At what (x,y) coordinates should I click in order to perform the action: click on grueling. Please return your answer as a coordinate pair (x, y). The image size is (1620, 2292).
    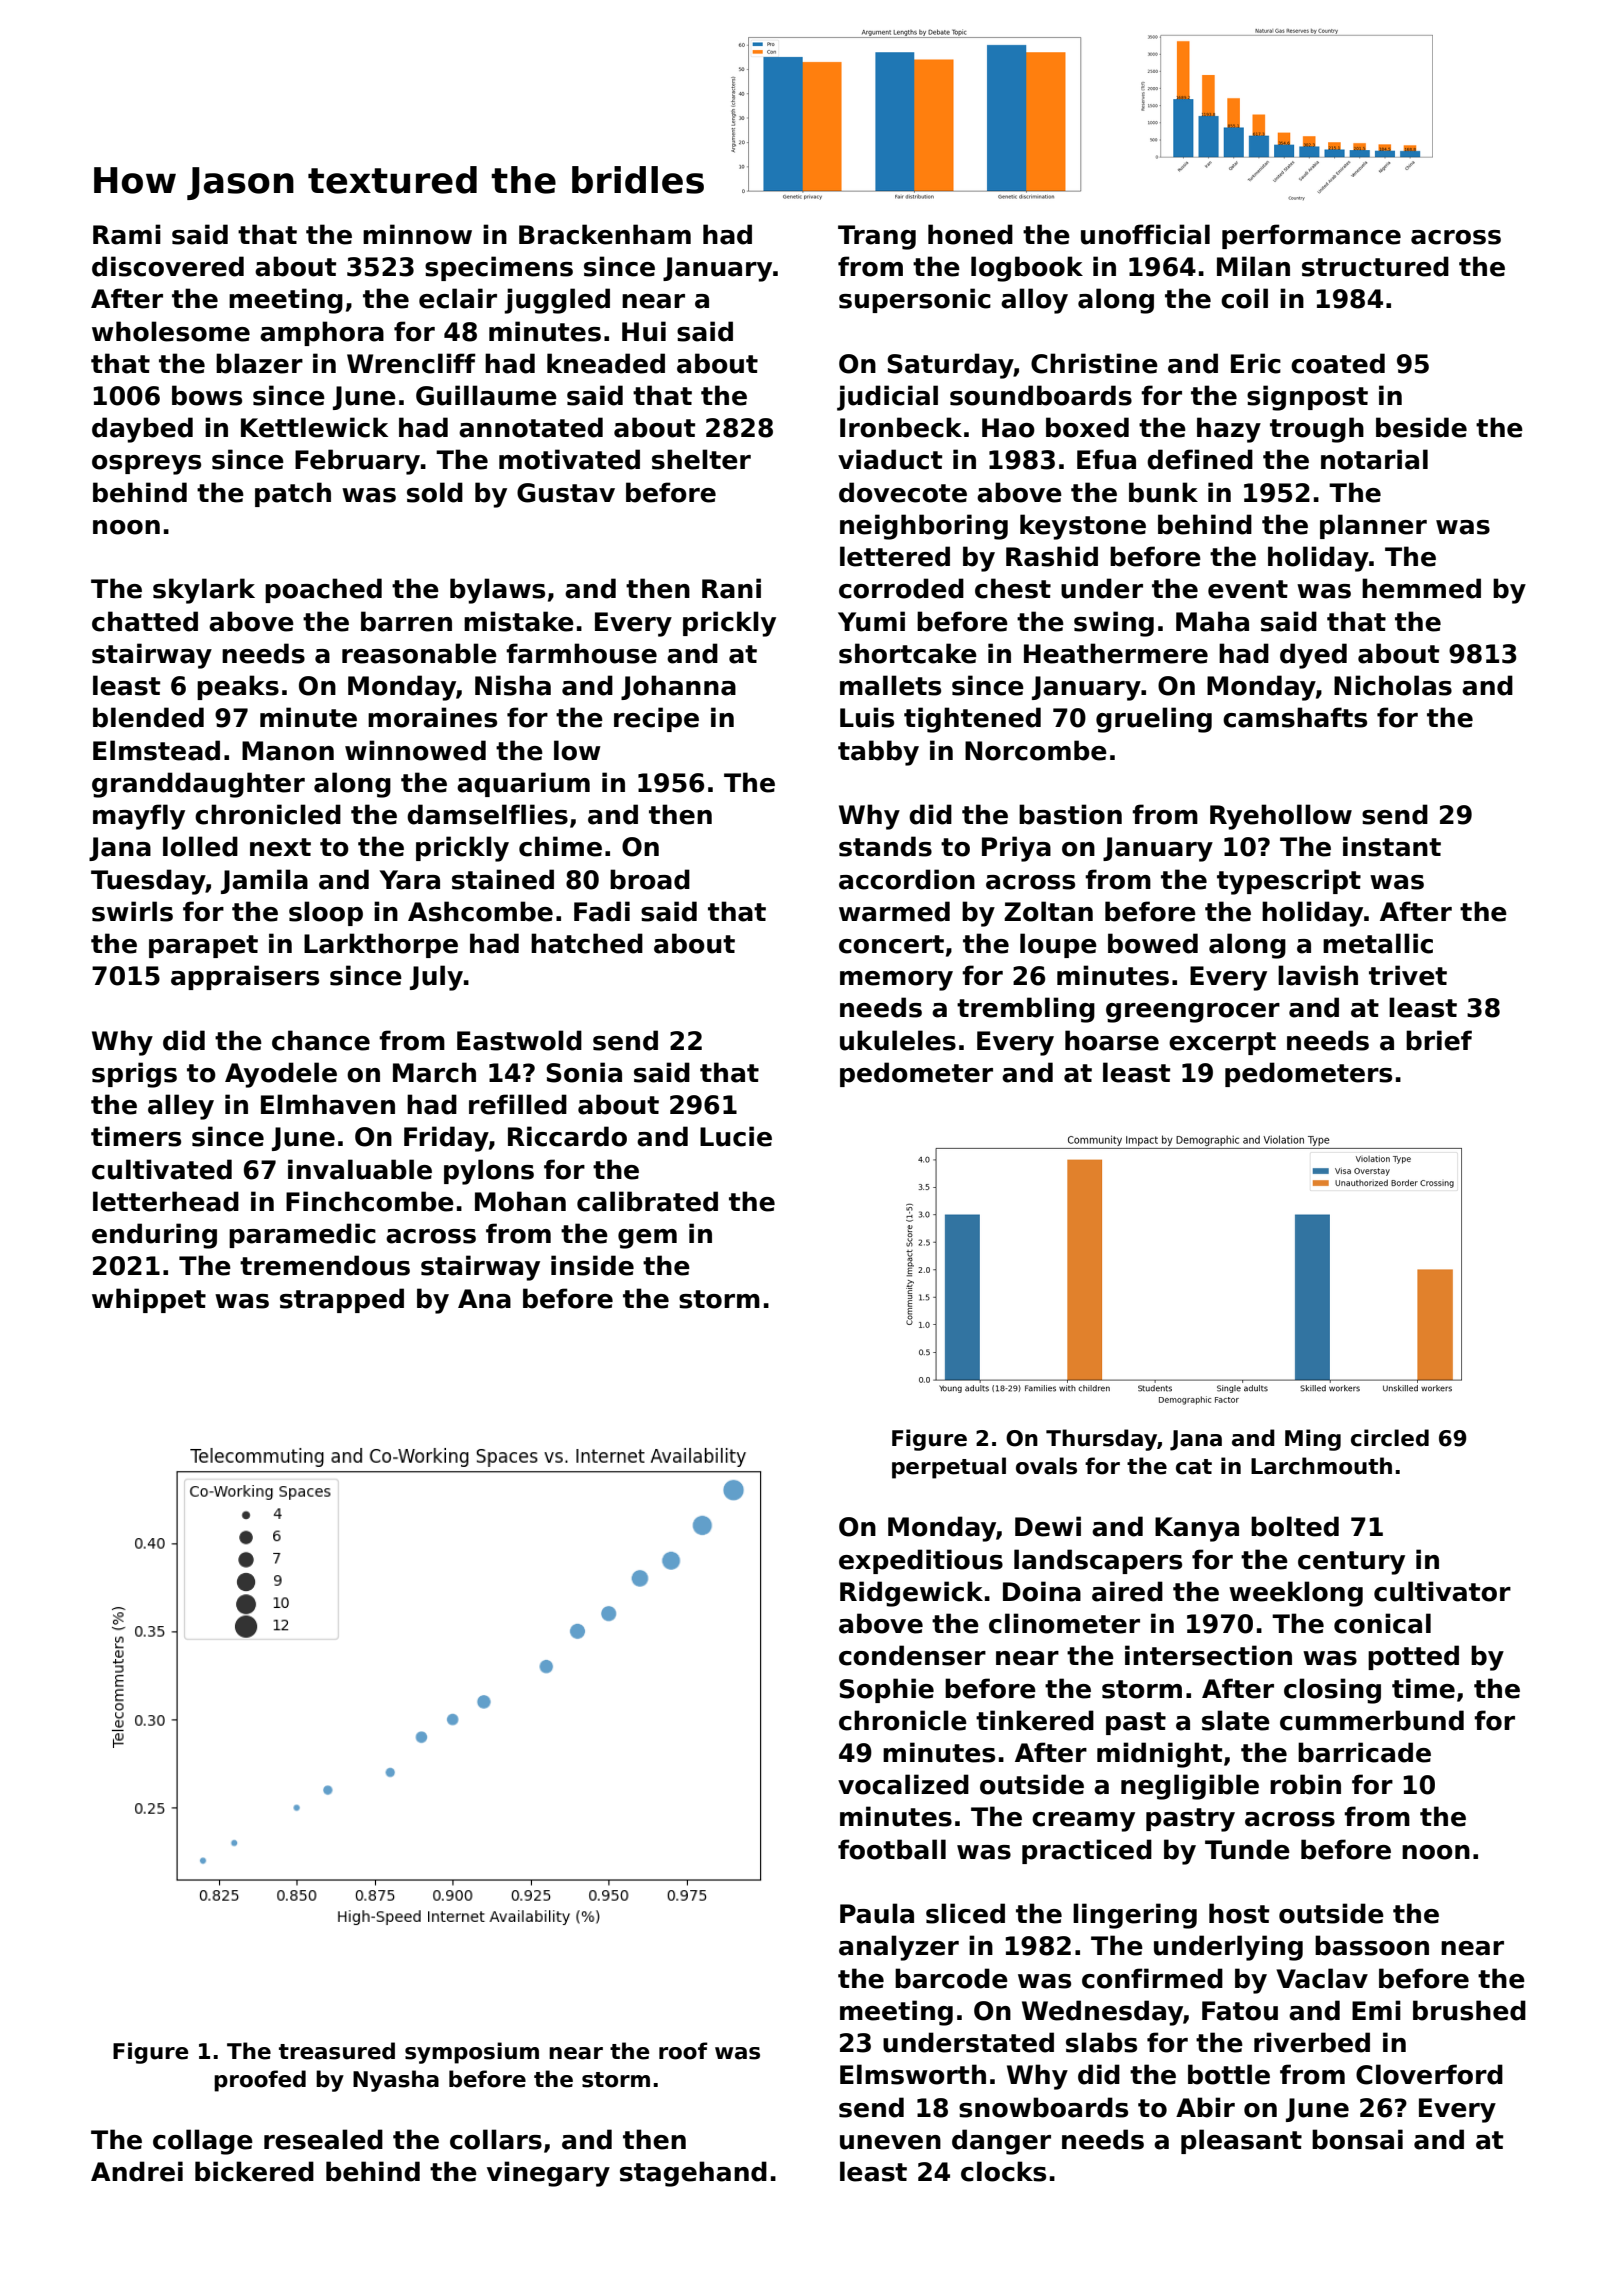
    Looking at the image, I should click on (1154, 720).
